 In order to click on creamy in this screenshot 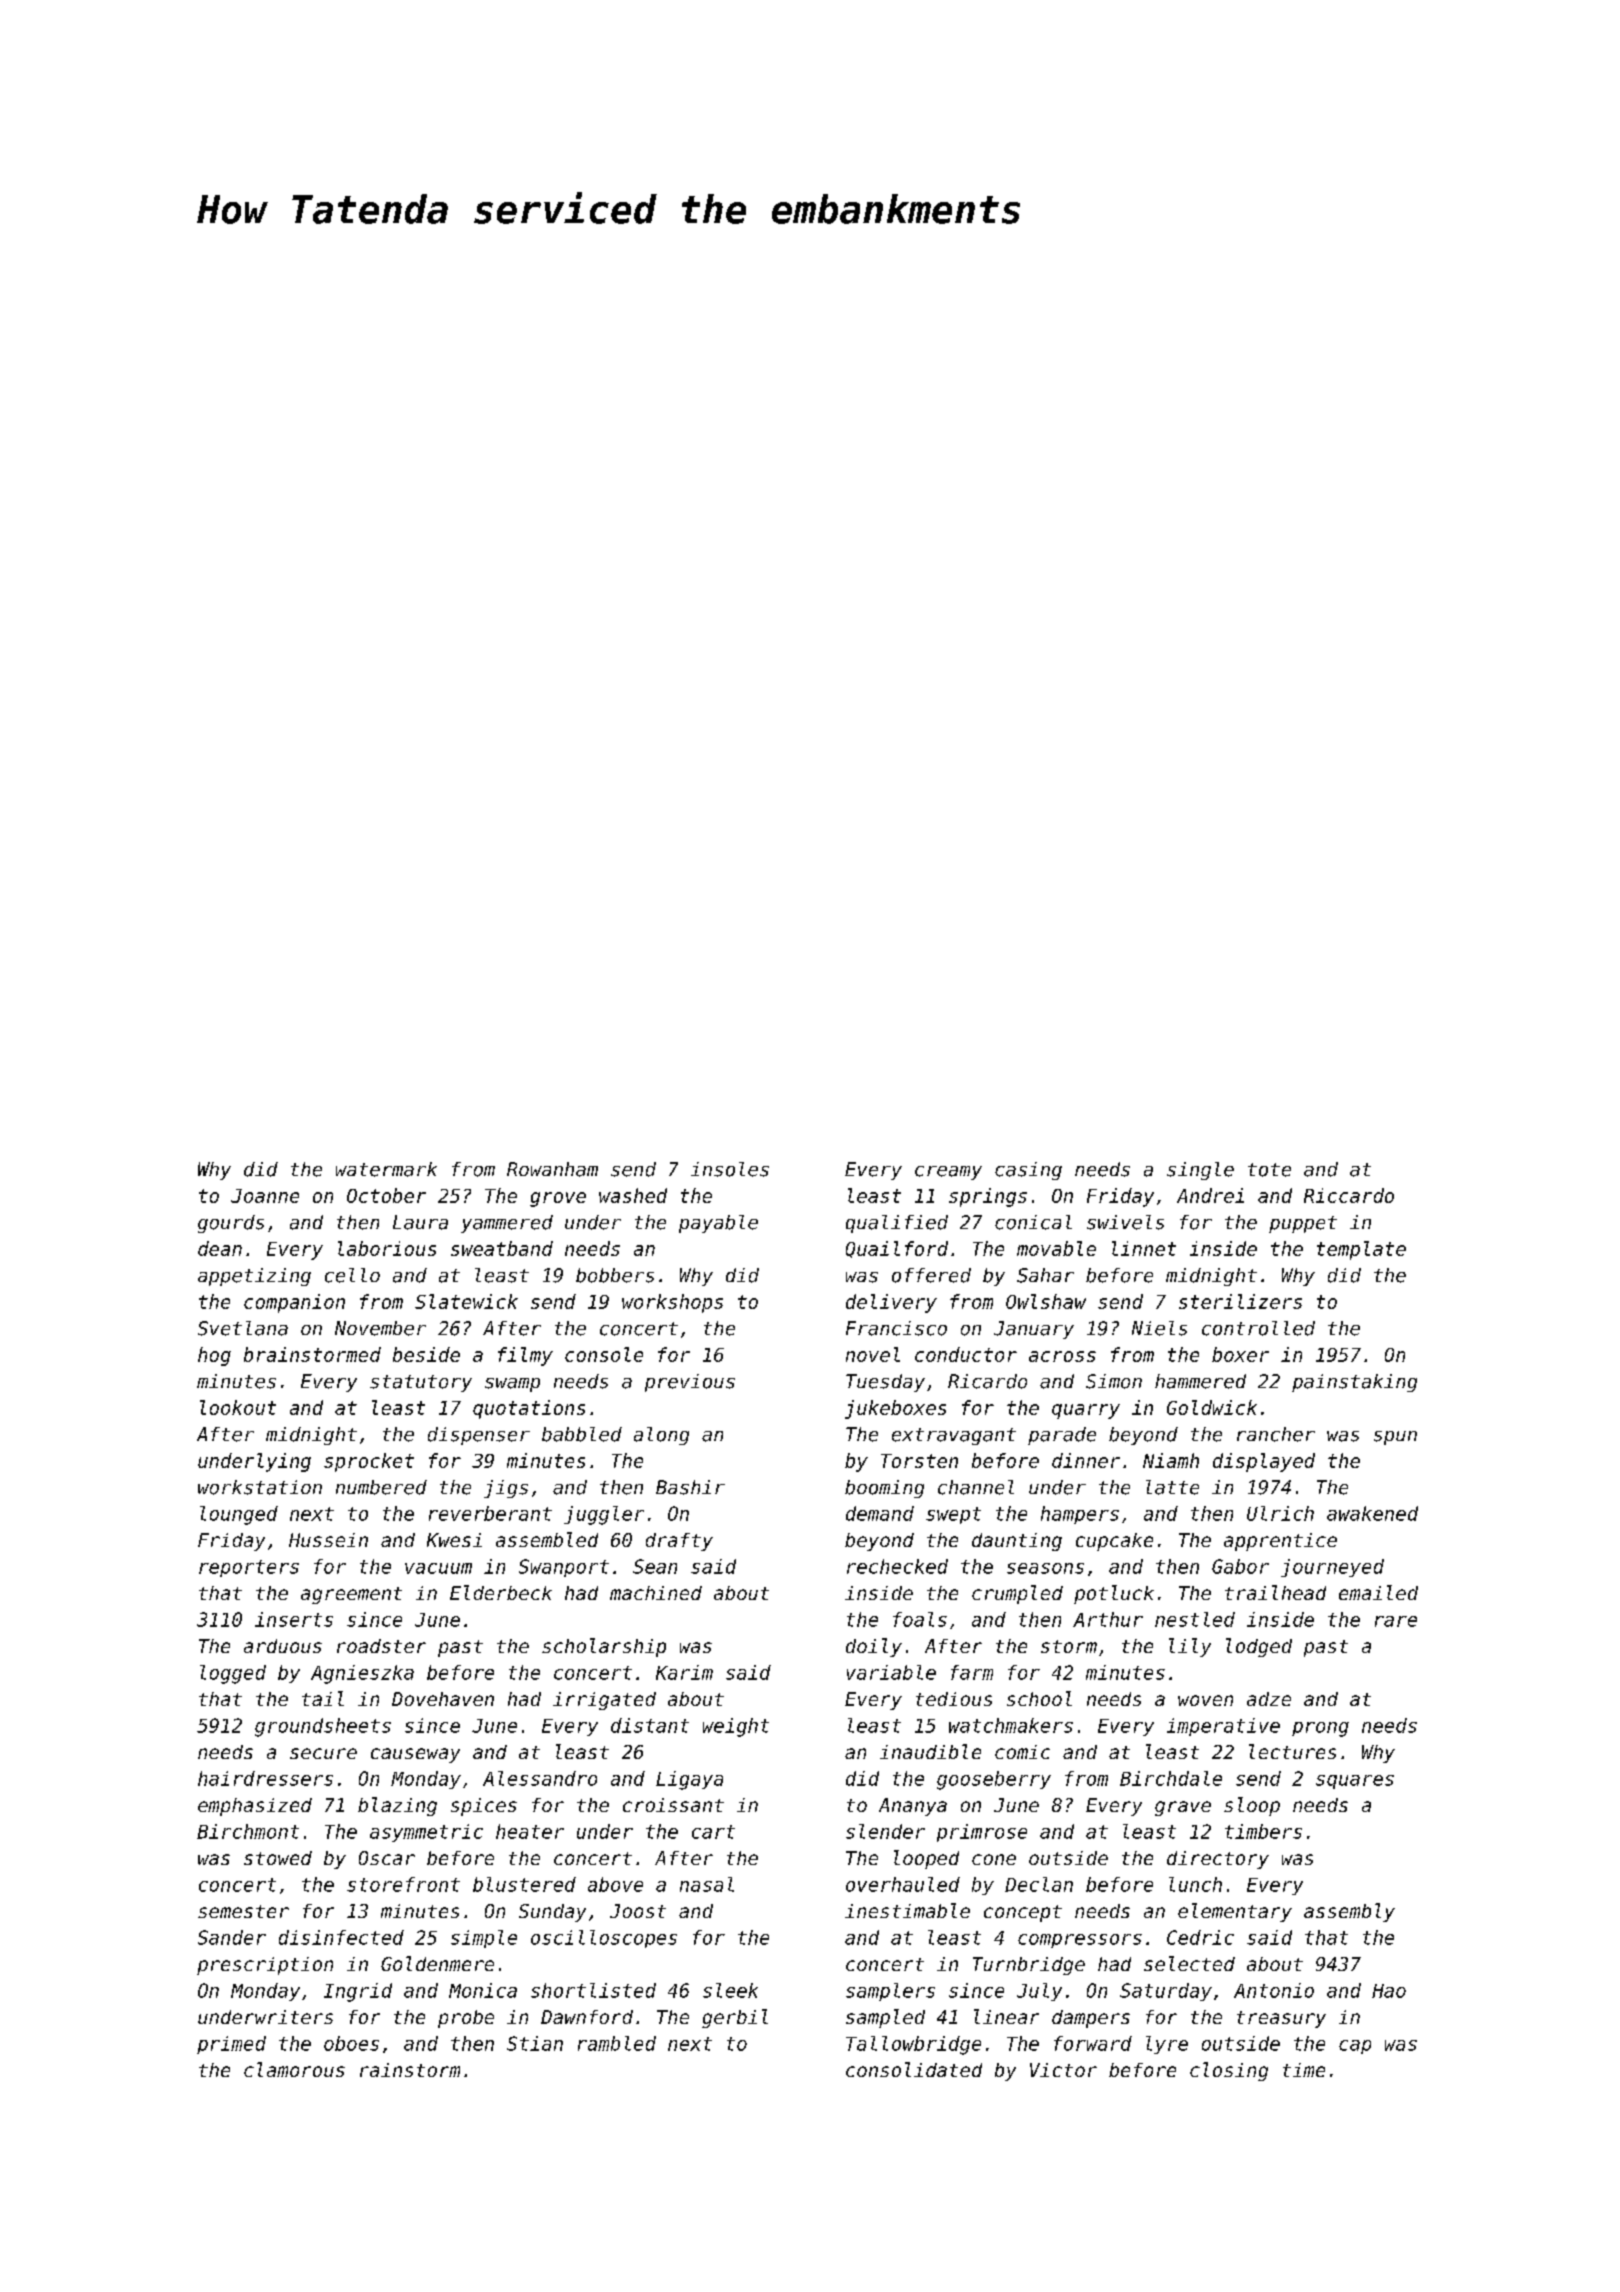, I will do `click(948, 1173)`.
